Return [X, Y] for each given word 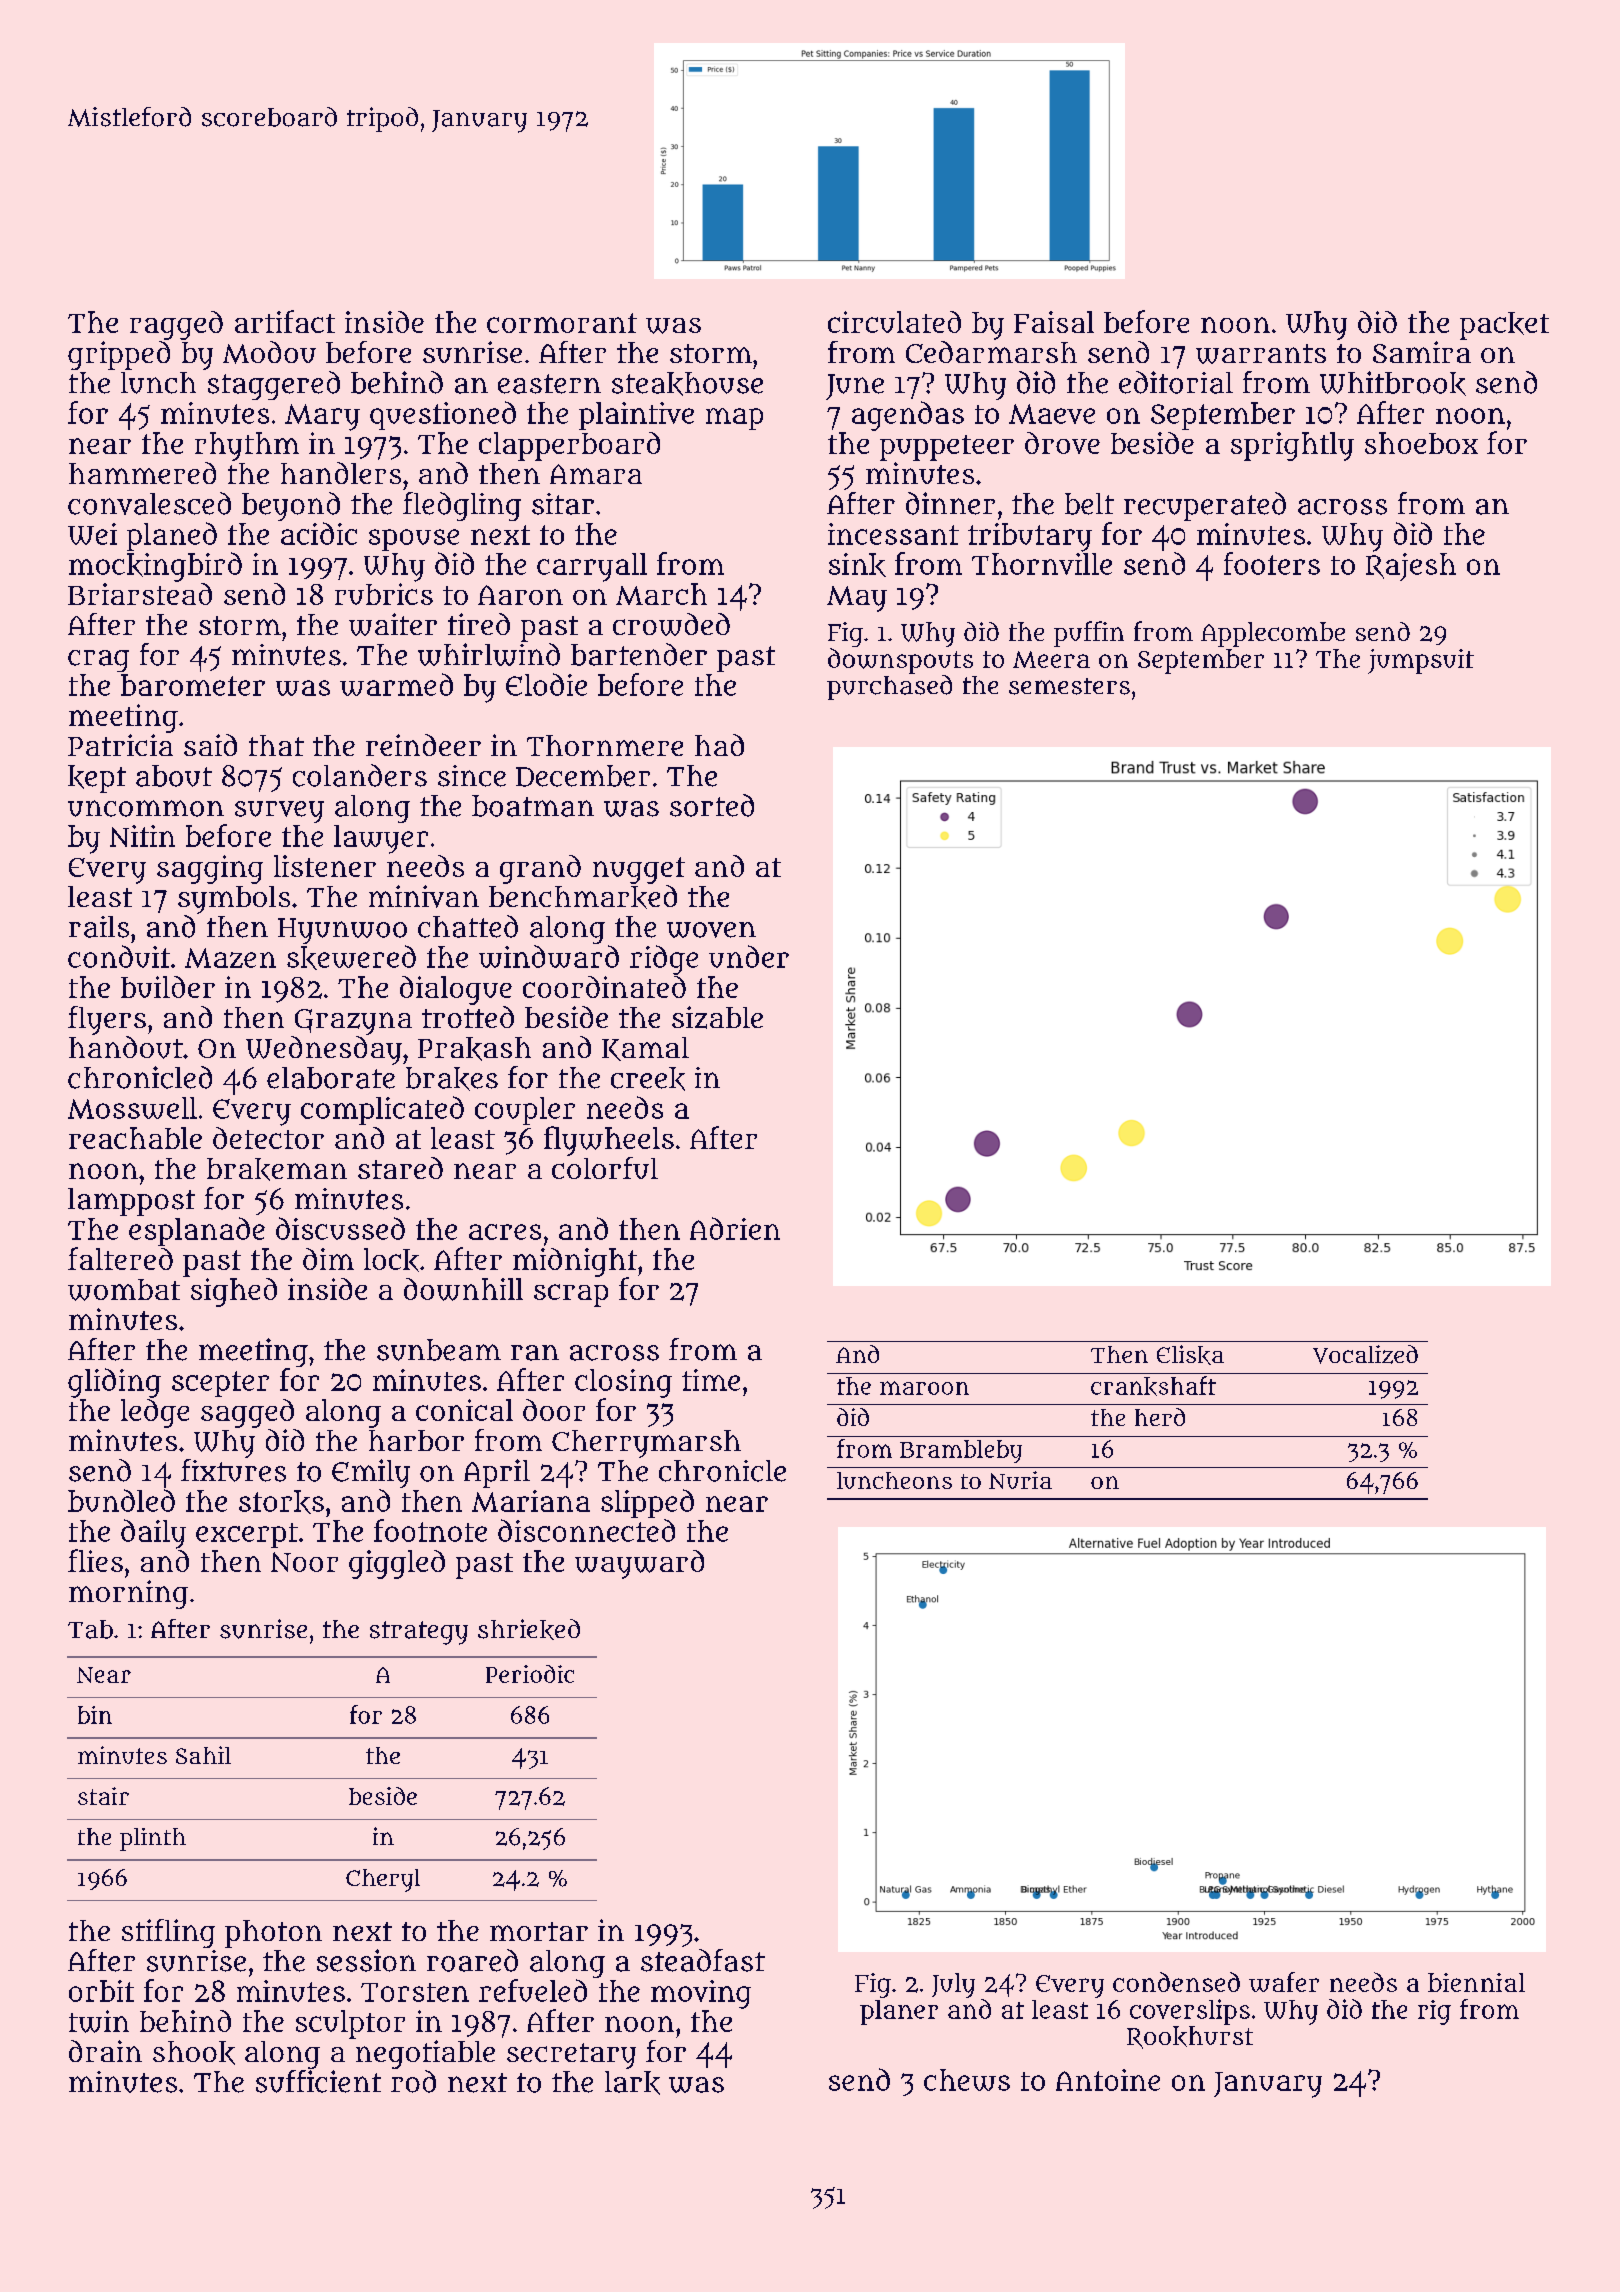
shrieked [529, 1629]
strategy [419, 1633]
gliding [114, 1383]
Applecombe [1273, 634]
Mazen [230, 958]
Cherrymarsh [646, 1444]
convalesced [149, 503]
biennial [1476, 1982]
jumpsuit [1421, 661]
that [276, 745]
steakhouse [687, 384]
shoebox [1421, 443]
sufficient [318, 2081]
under [749, 956]
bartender [639, 654]
